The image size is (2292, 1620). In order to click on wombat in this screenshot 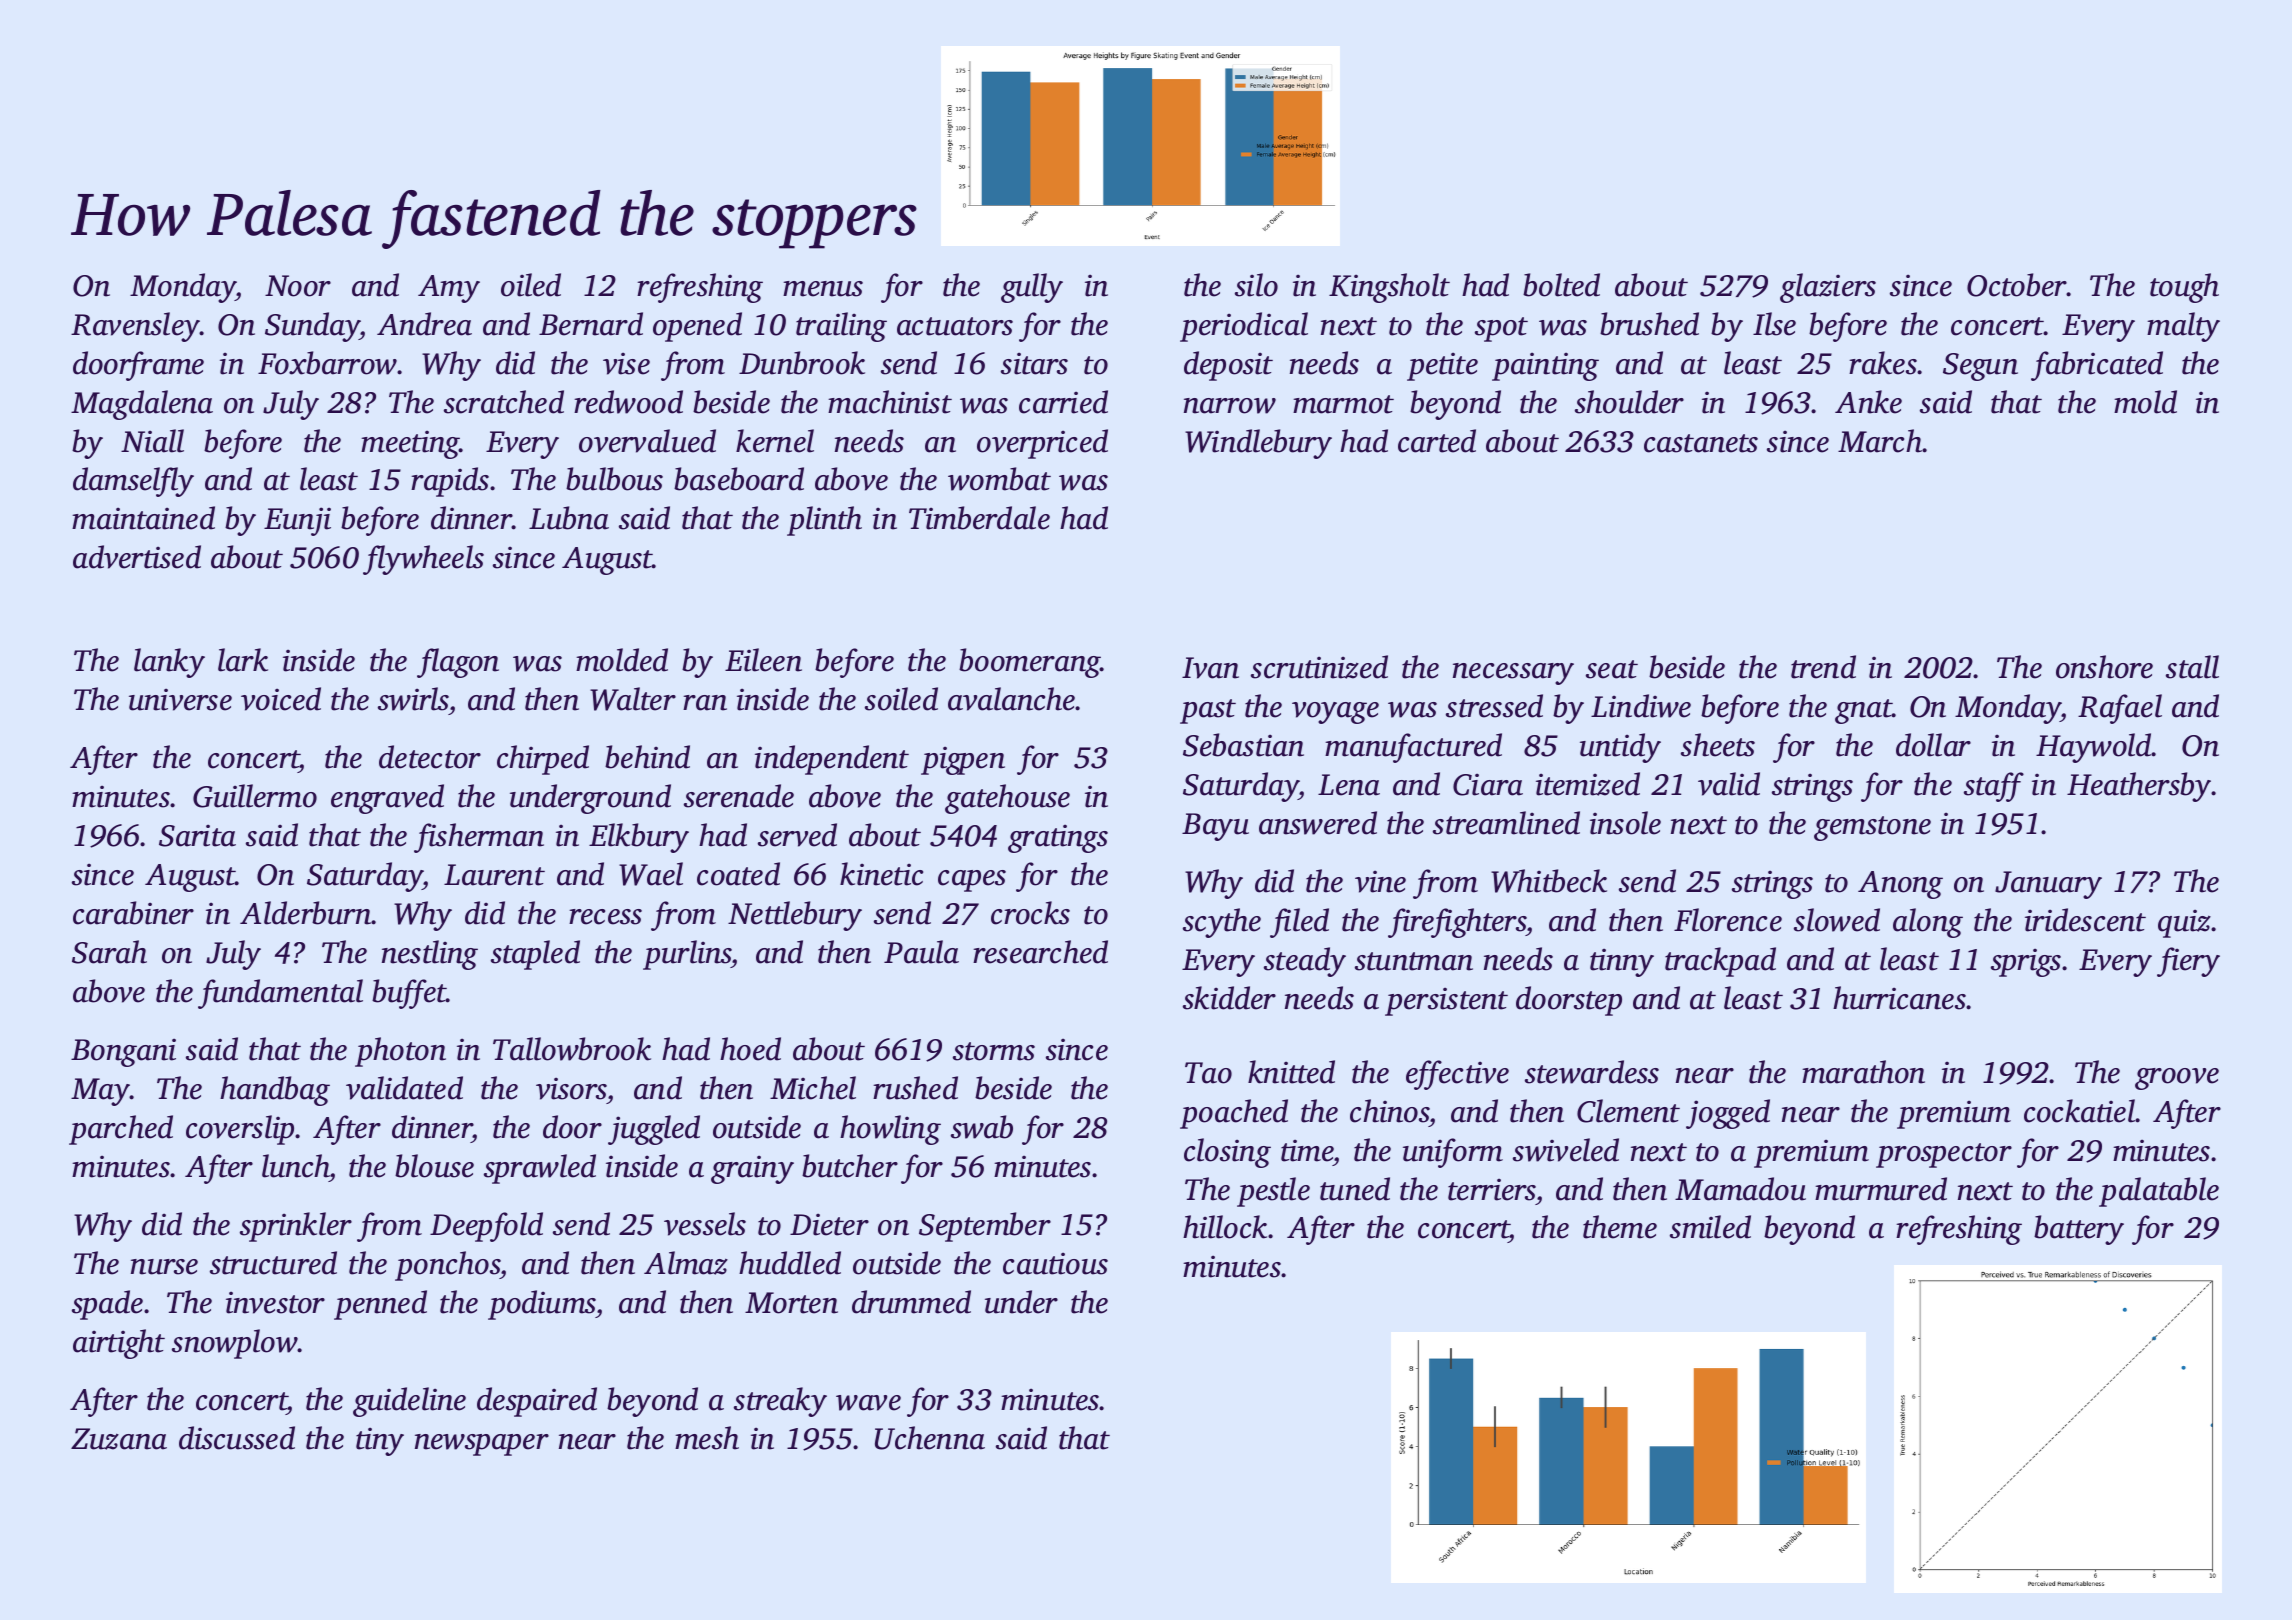, I will do `click(999, 479)`.
